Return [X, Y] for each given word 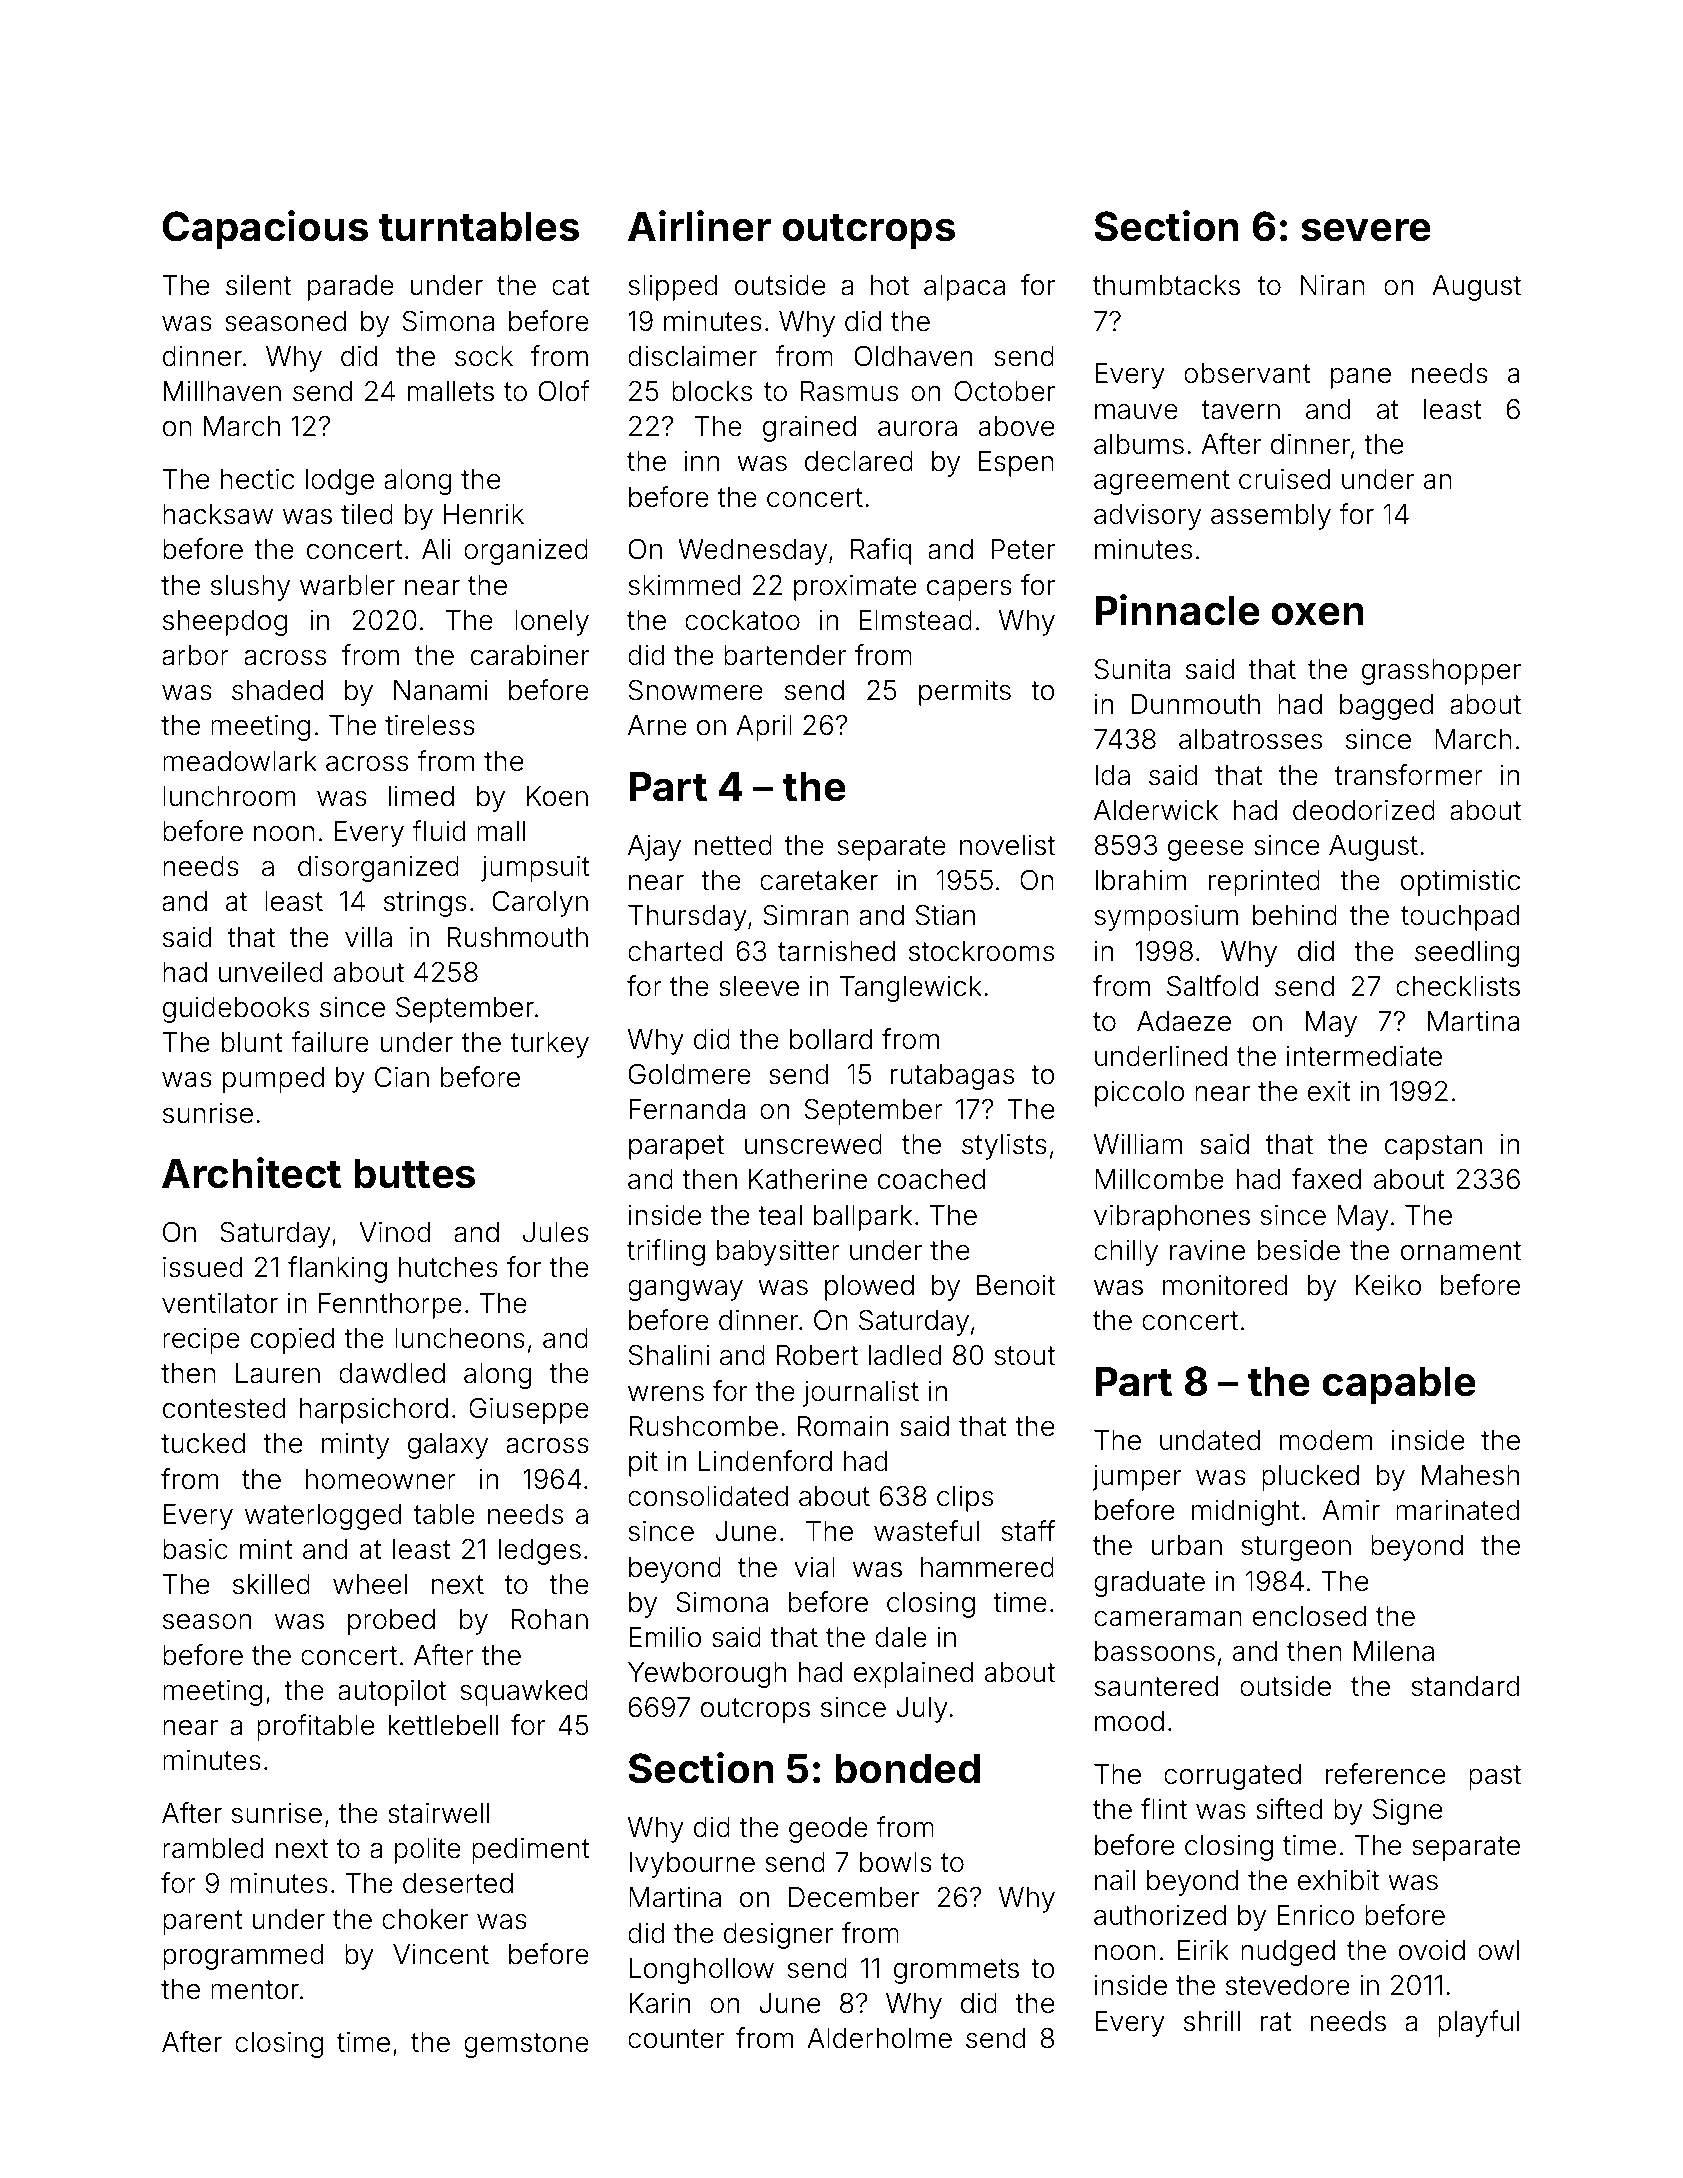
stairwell [438, 1813]
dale [901, 1637]
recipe [201, 1340]
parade [351, 288]
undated [1210, 1440]
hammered [987, 1567]
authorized [1160, 1915]
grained [809, 428]
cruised [1284, 479]
